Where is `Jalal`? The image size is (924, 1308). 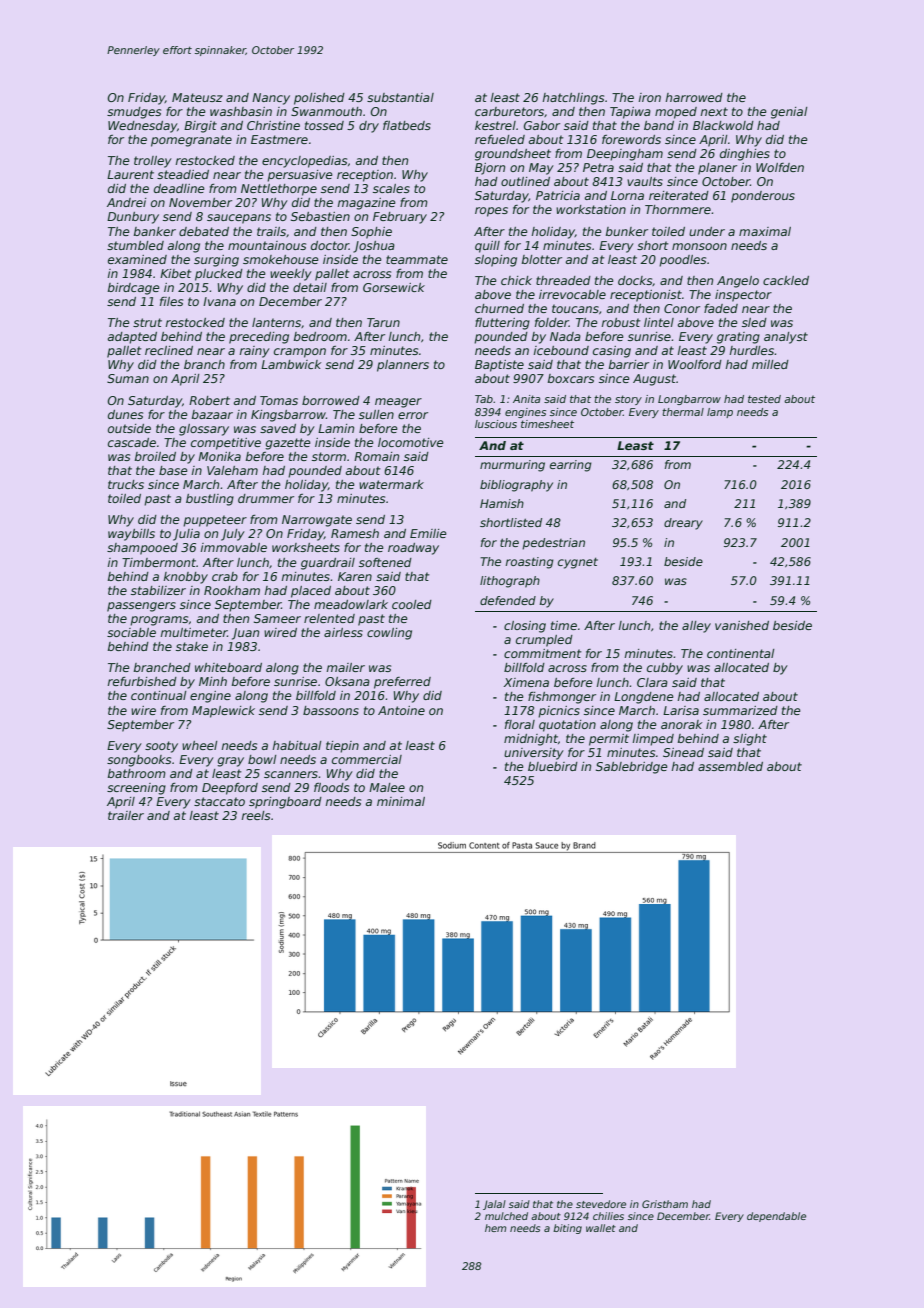
Jalal is located at coordinates (494, 1205).
